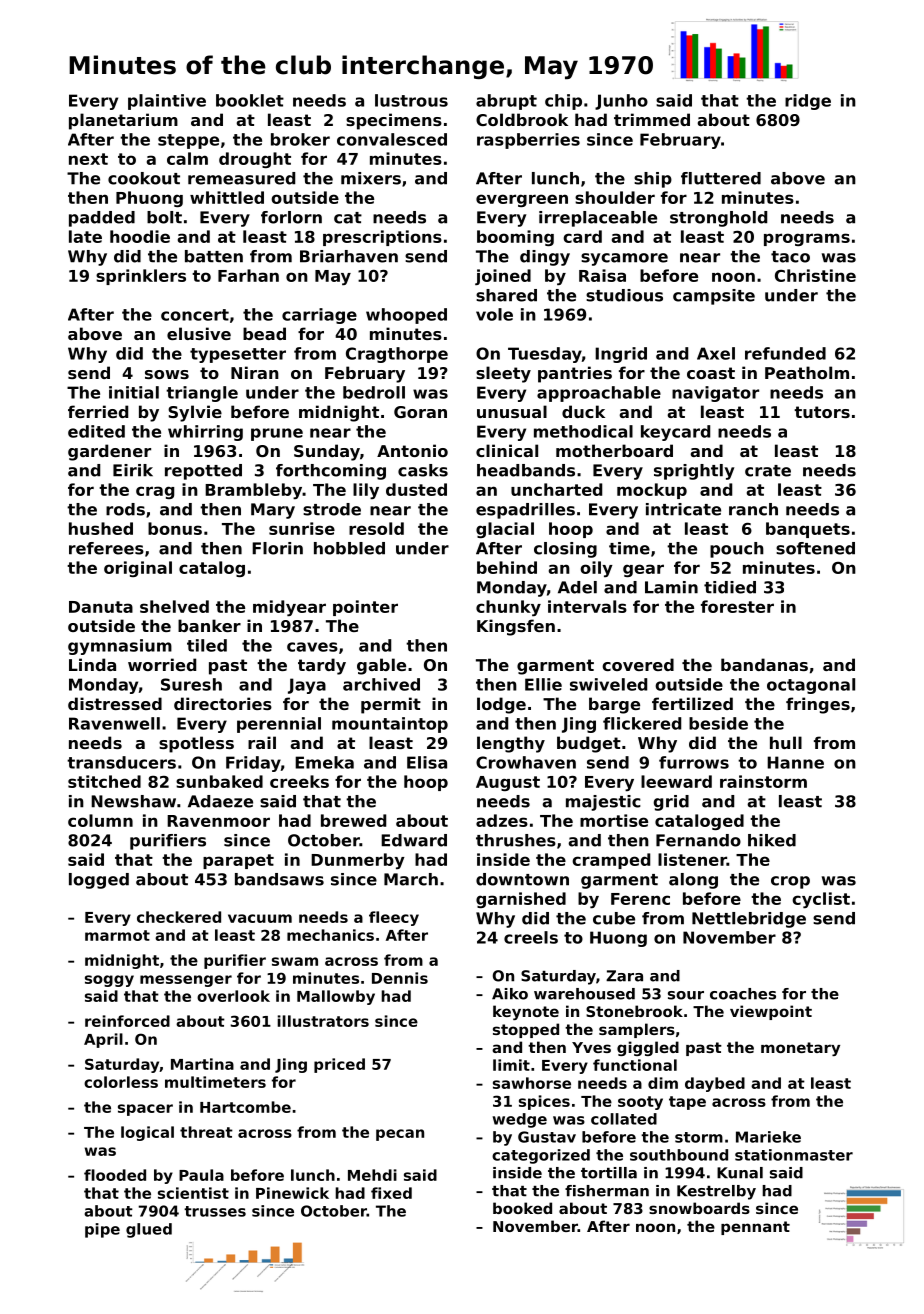 This screenshot has width=924, height=1314. Describe the element at coordinates (164, 217) in the screenshot. I see `bolt` at that location.
